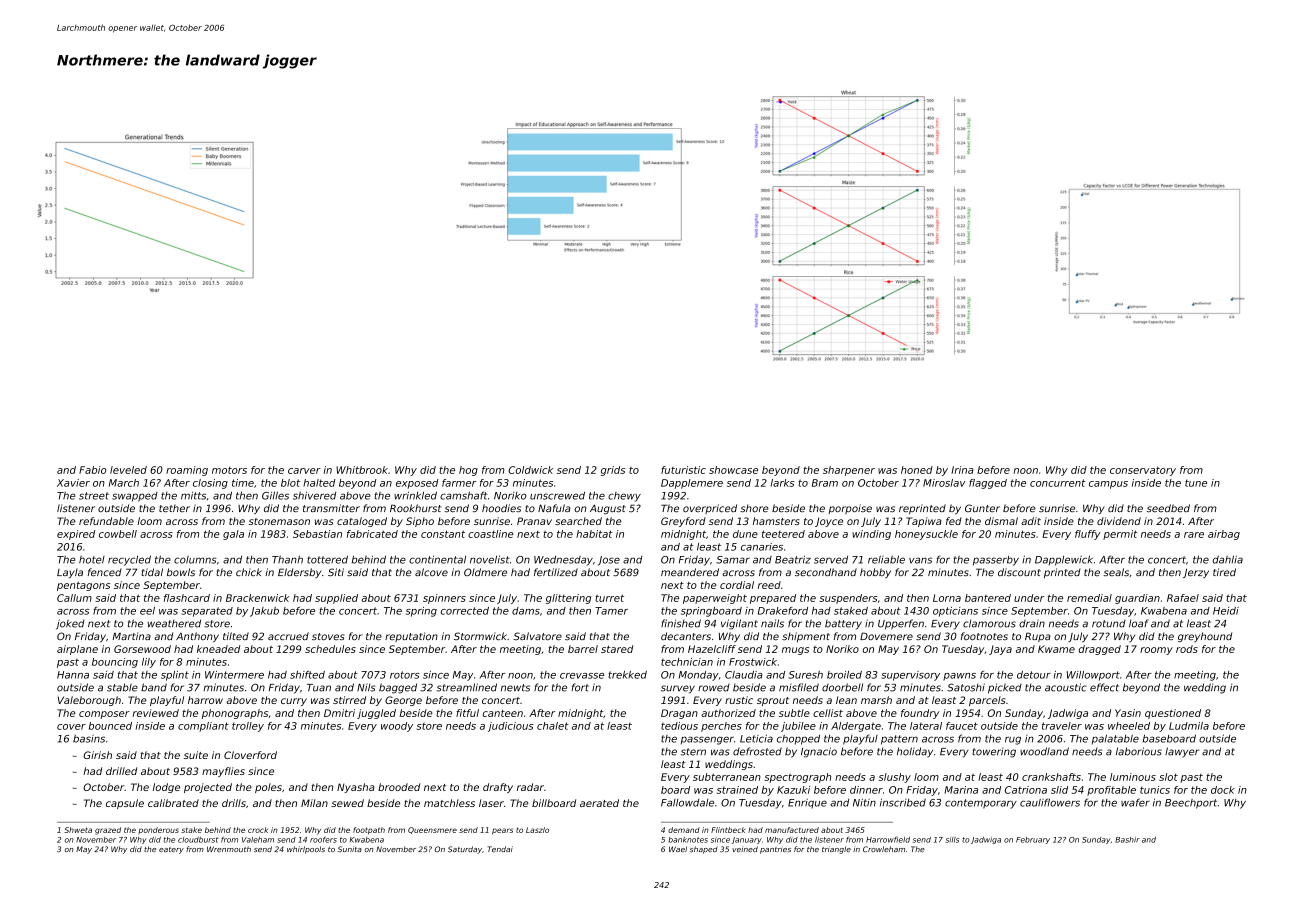  What do you see at coordinates (1196, 483) in the image?
I see `tune` at bounding box center [1196, 483].
